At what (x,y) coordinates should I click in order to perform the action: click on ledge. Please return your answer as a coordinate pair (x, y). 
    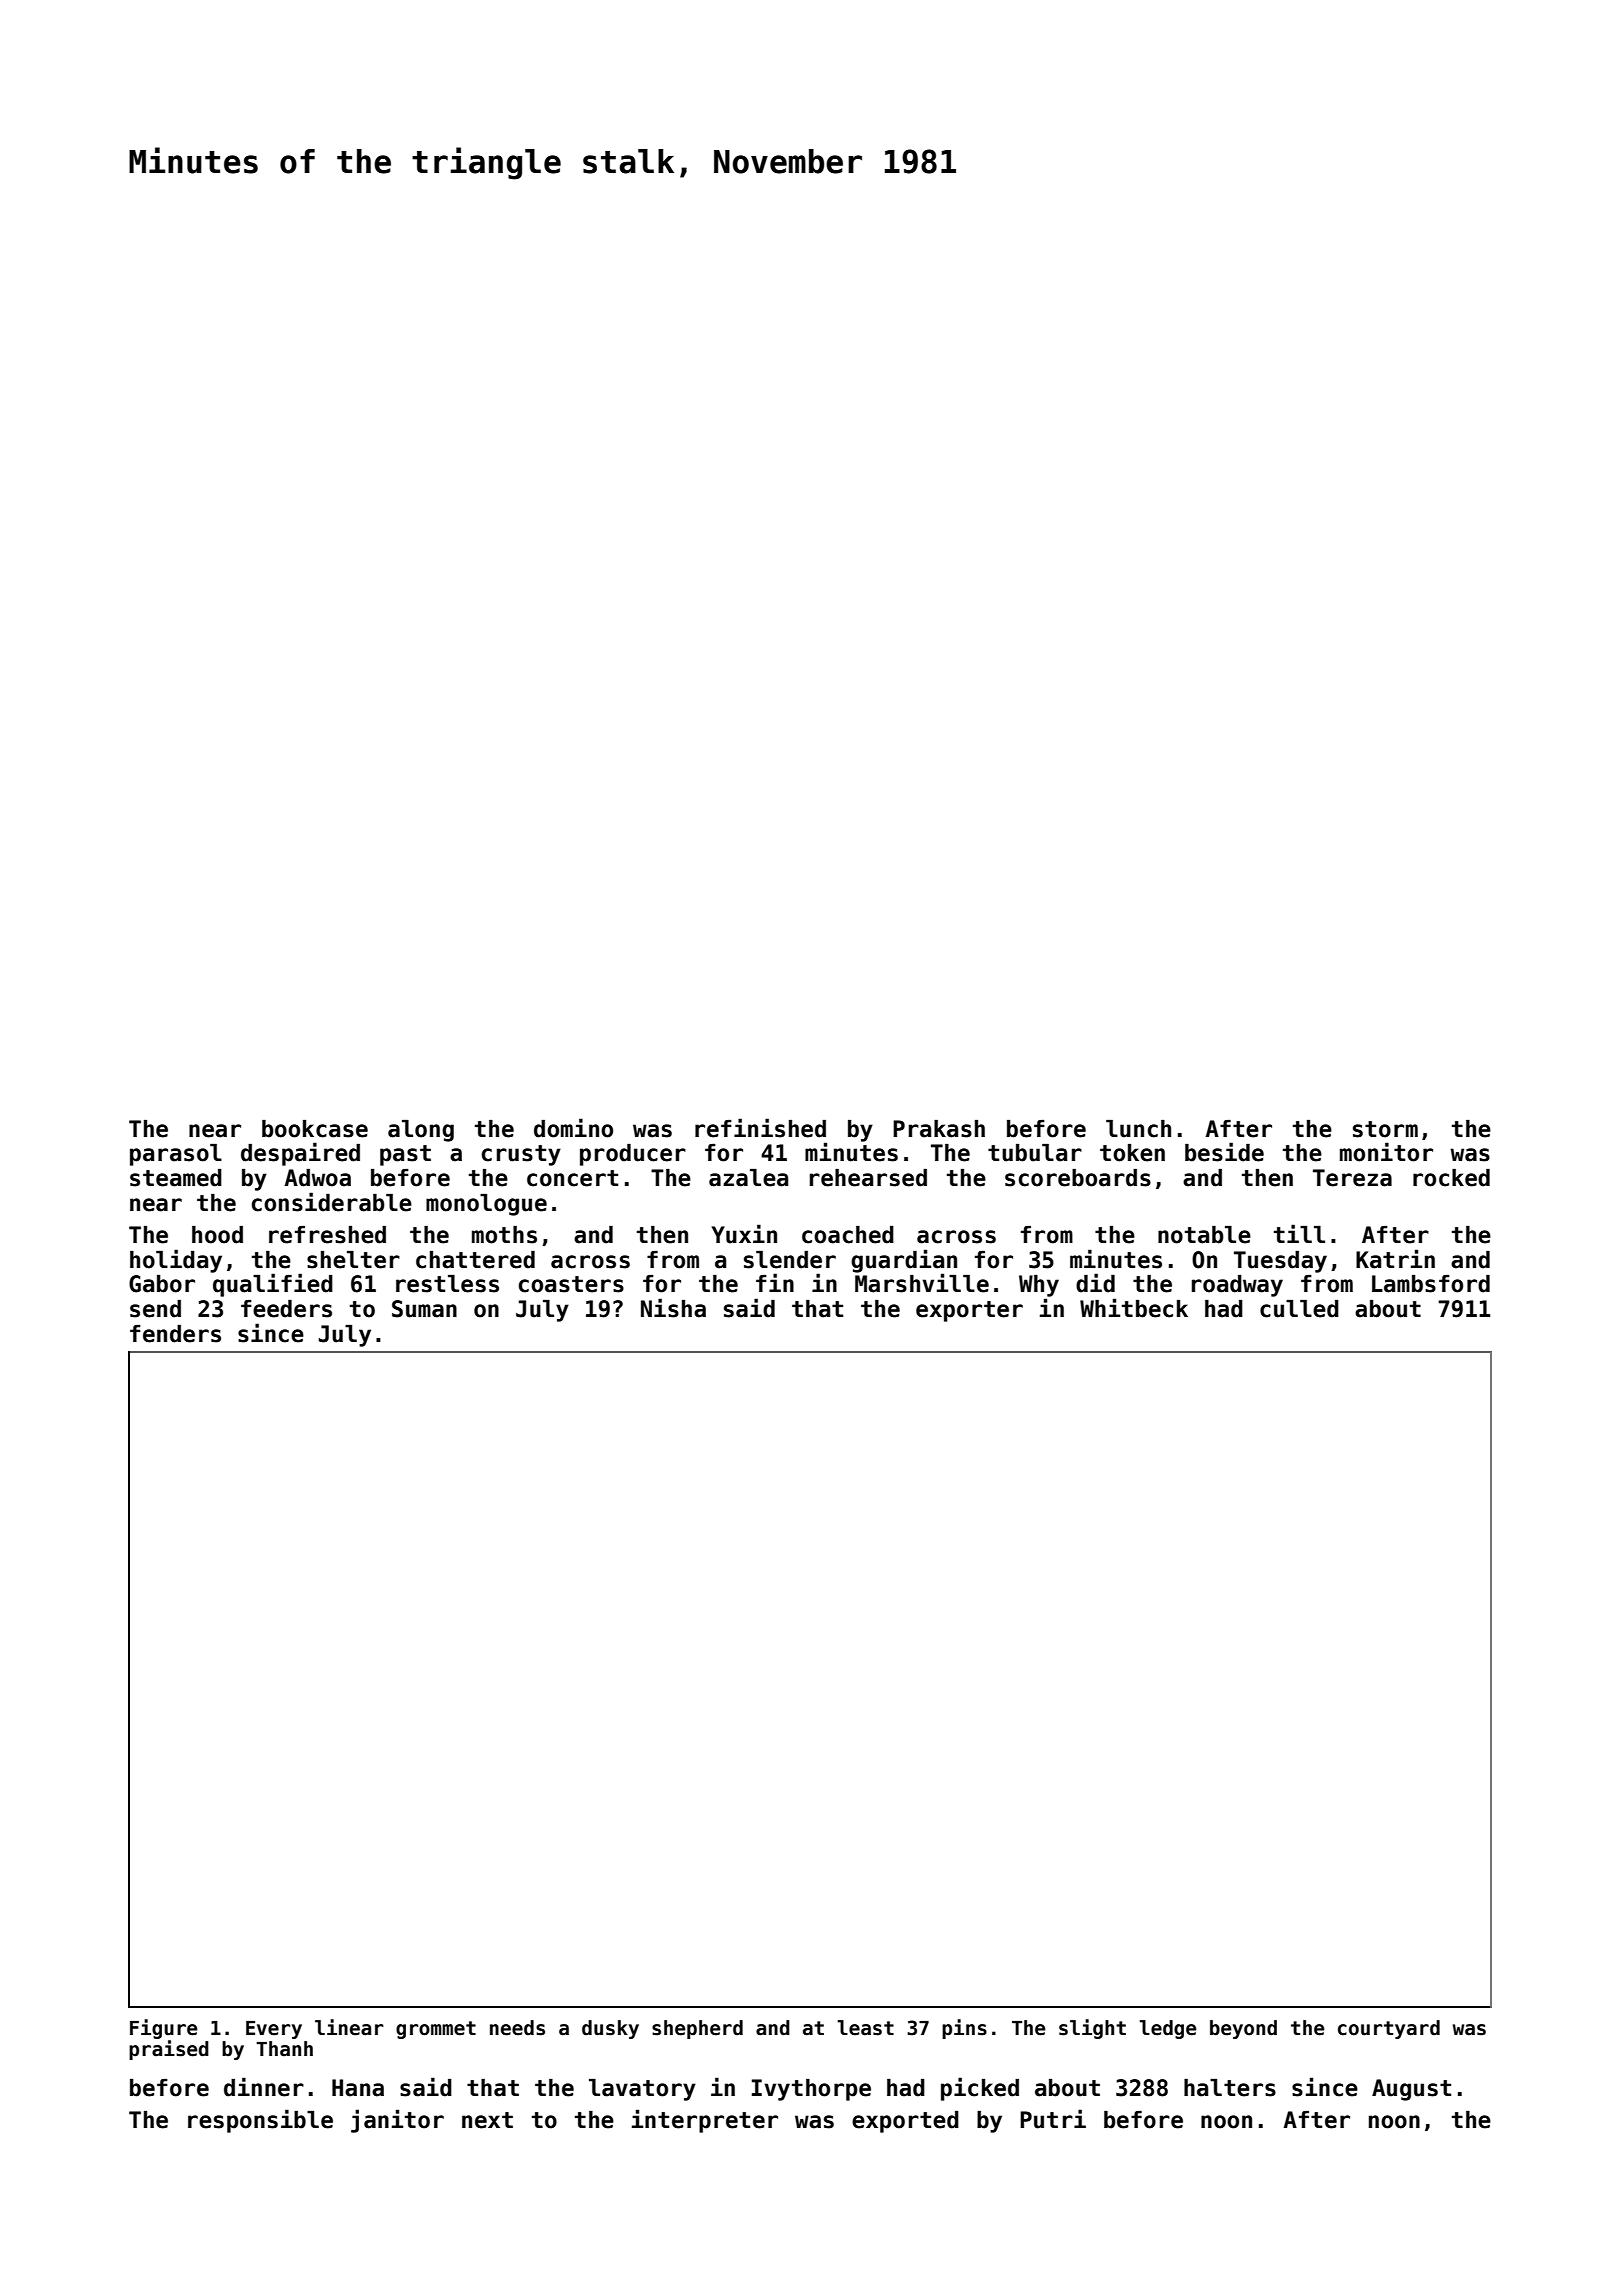
    Looking at the image, I should click on (1168, 2029).
